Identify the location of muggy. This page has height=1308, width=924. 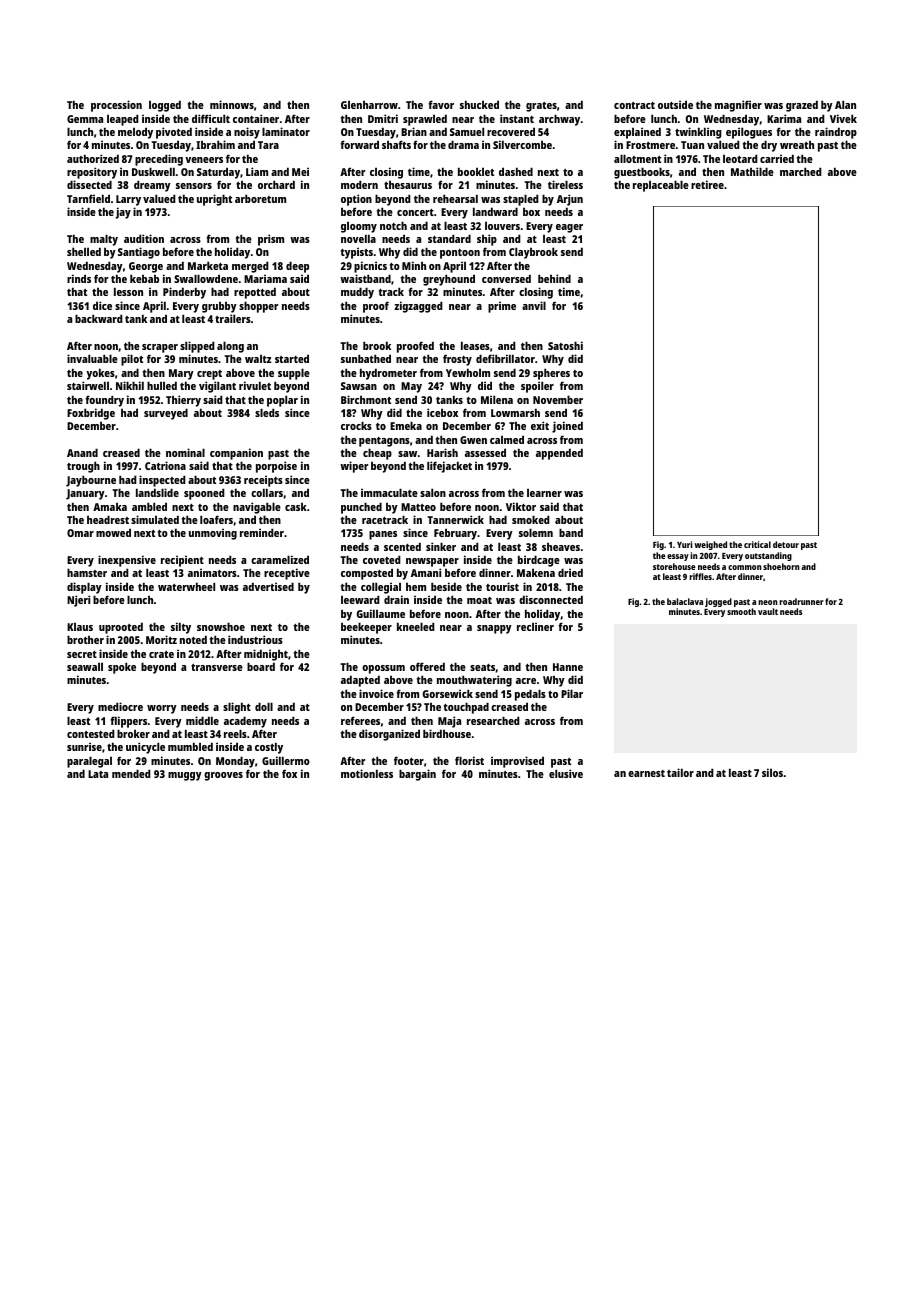
(185, 776).
